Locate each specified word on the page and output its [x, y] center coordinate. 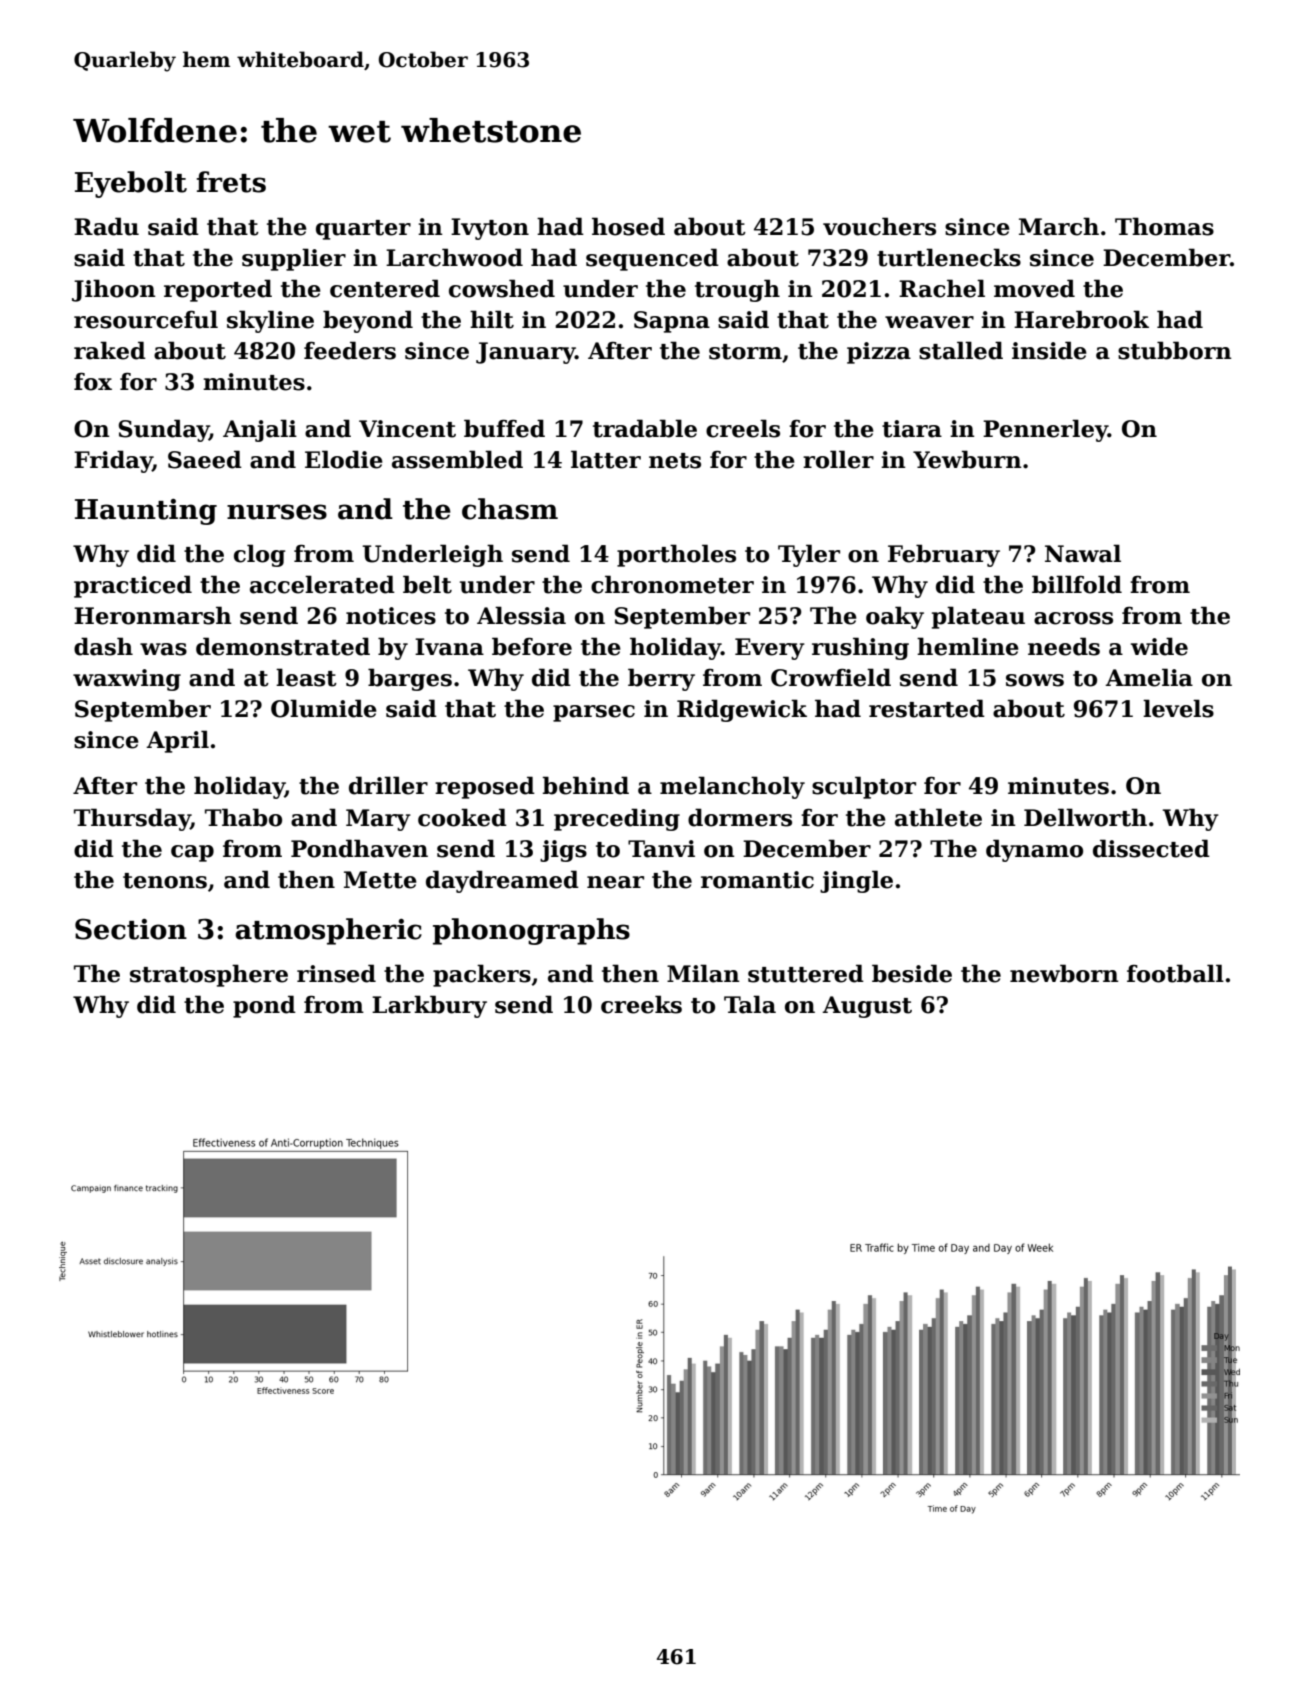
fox [93, 382]
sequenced [652, 259]
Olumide [324, 708]
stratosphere [209, 975]
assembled [457, 459]
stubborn [1175, 350]
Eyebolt [131, 184]
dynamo [1034, 850]
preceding [617, 819]
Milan [703, 973]
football [1175, 973]
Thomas [1164, 226]
